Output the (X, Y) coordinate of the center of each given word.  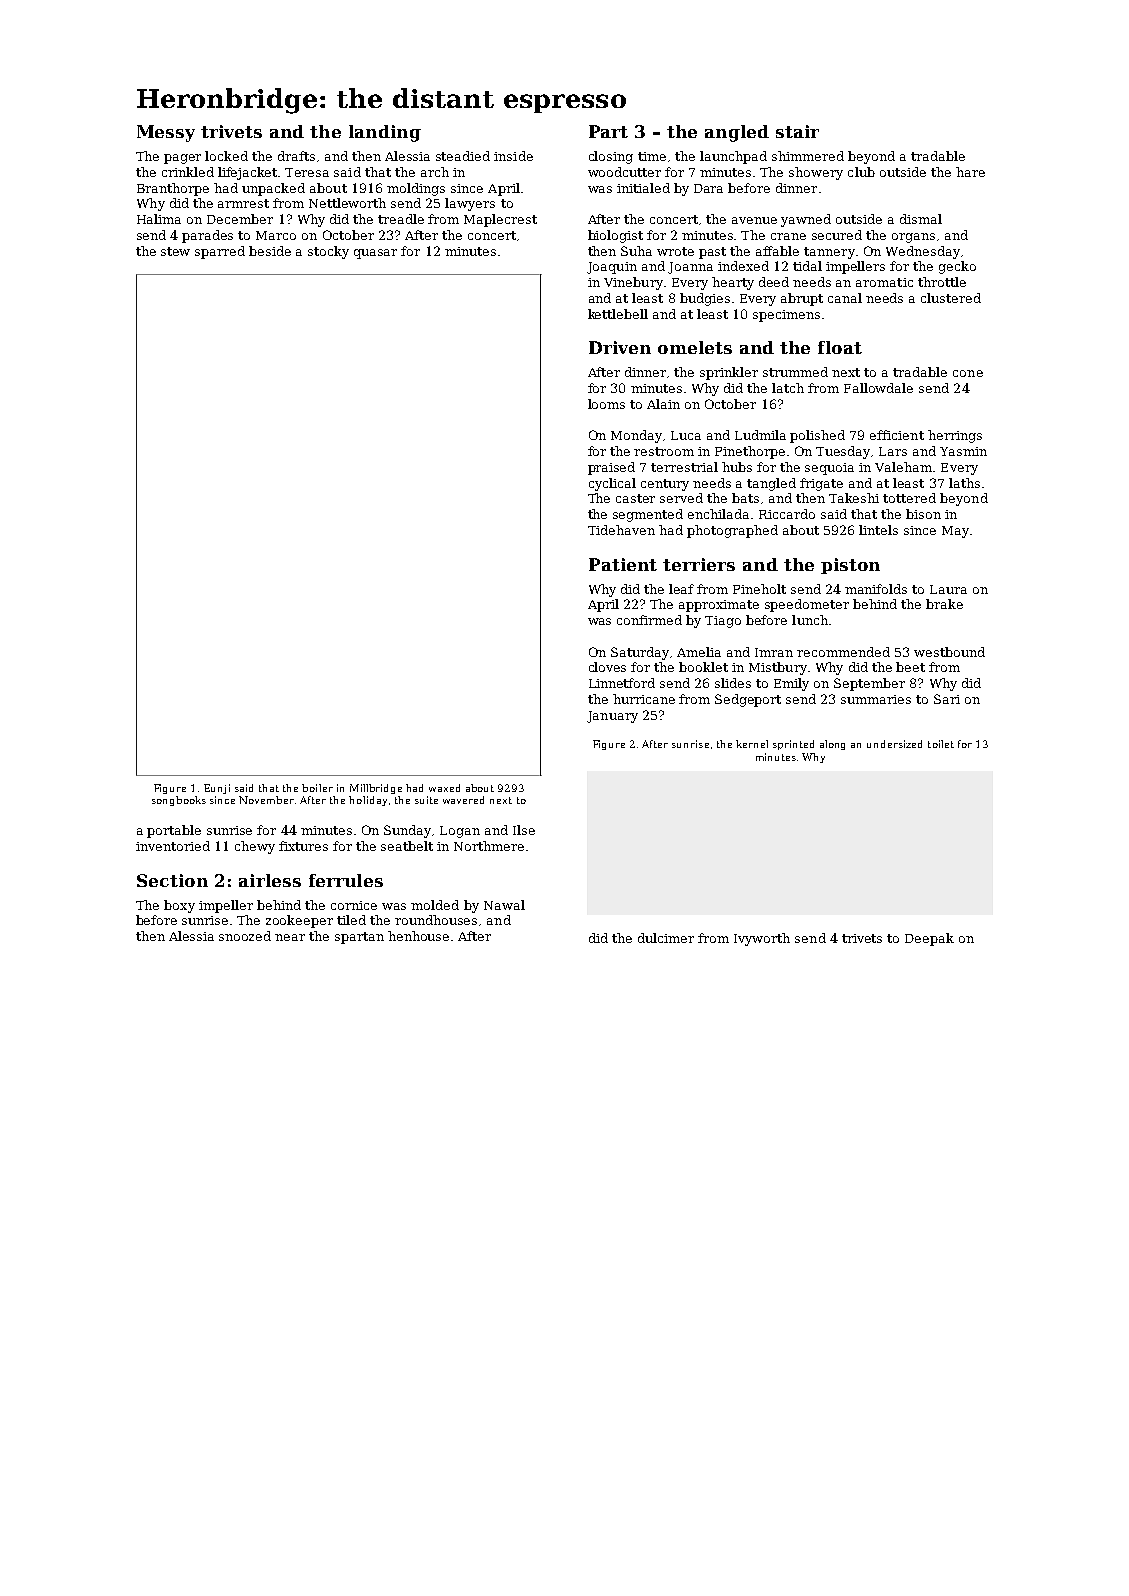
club (861, 172)
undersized (894, 744)
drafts (296, 156)
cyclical (612, 484)
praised (611, 468)
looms (606, 404)
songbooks (179, 801)
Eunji (217, 789)
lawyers (470, 204)
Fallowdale (878, 388)
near (290, 937)
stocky (328, 252)
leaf (681, 589)
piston (850, 566)
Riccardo (787, 514)
